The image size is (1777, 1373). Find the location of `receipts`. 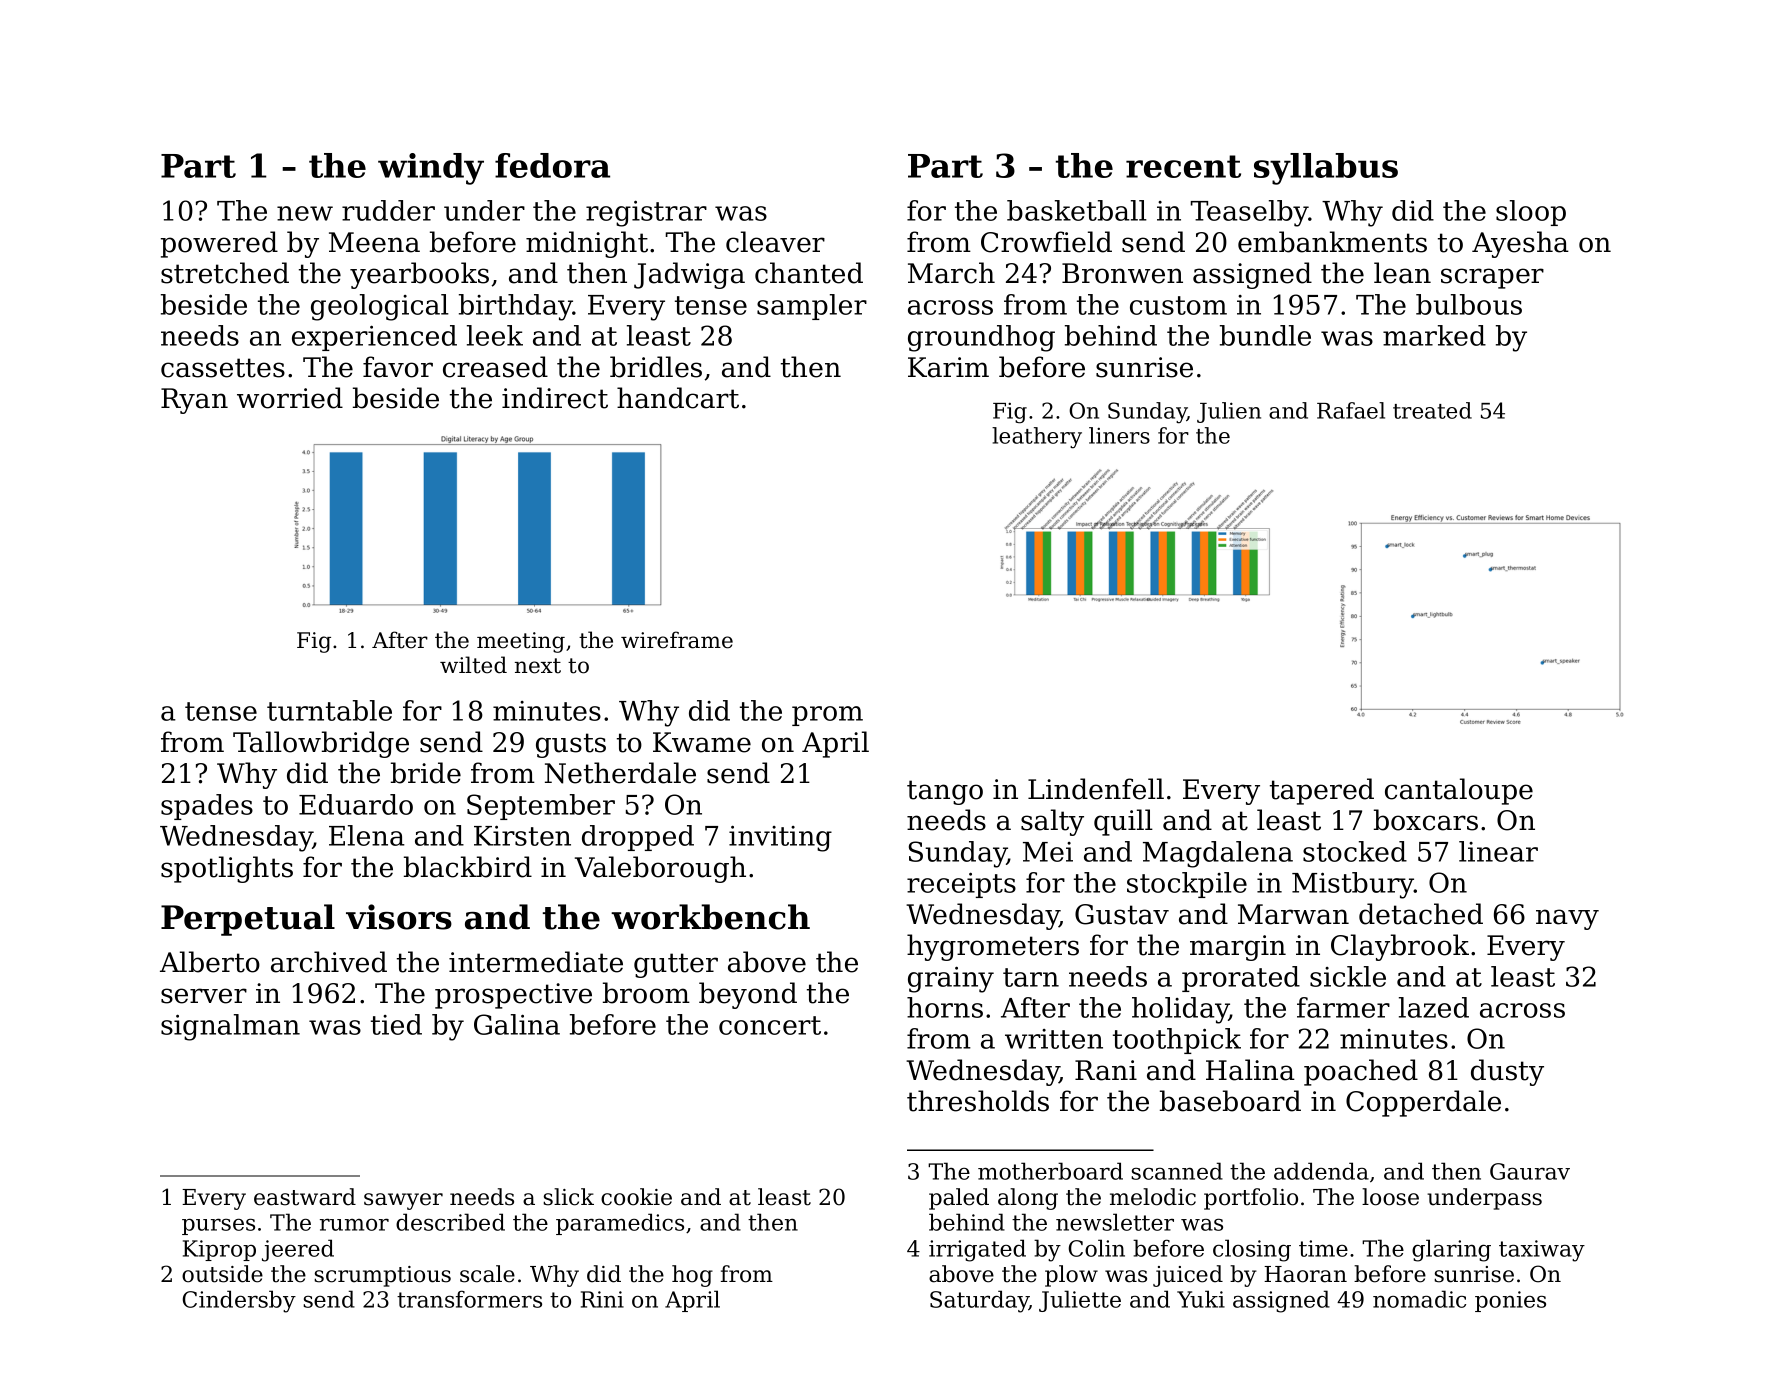

receipts is located at coordinates (961, 885).
